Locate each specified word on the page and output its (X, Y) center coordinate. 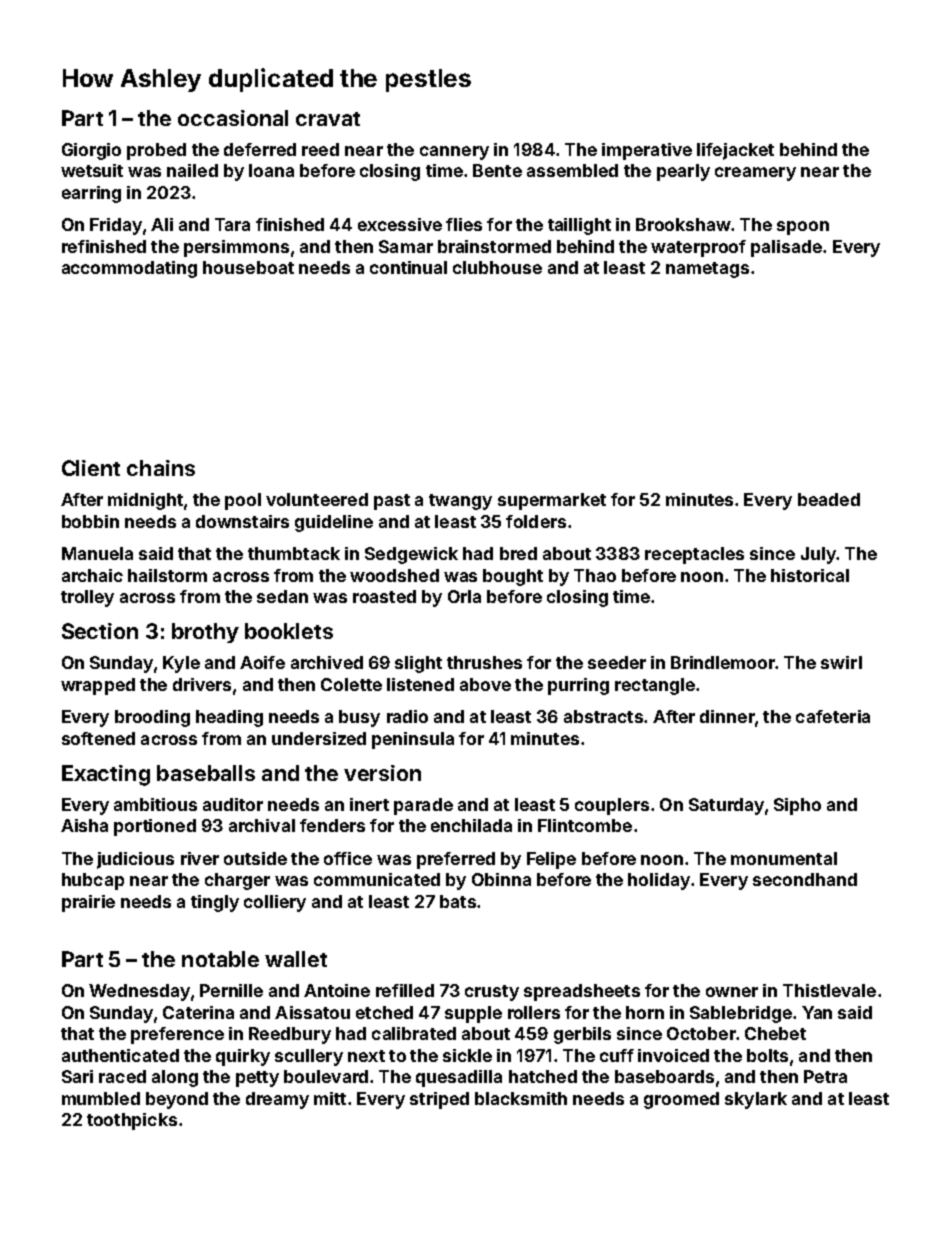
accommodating (129, 269)
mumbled (101, 1098)
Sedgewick (411, 555)
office (348, 858)
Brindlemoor (723, 662)
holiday (659, 881)
